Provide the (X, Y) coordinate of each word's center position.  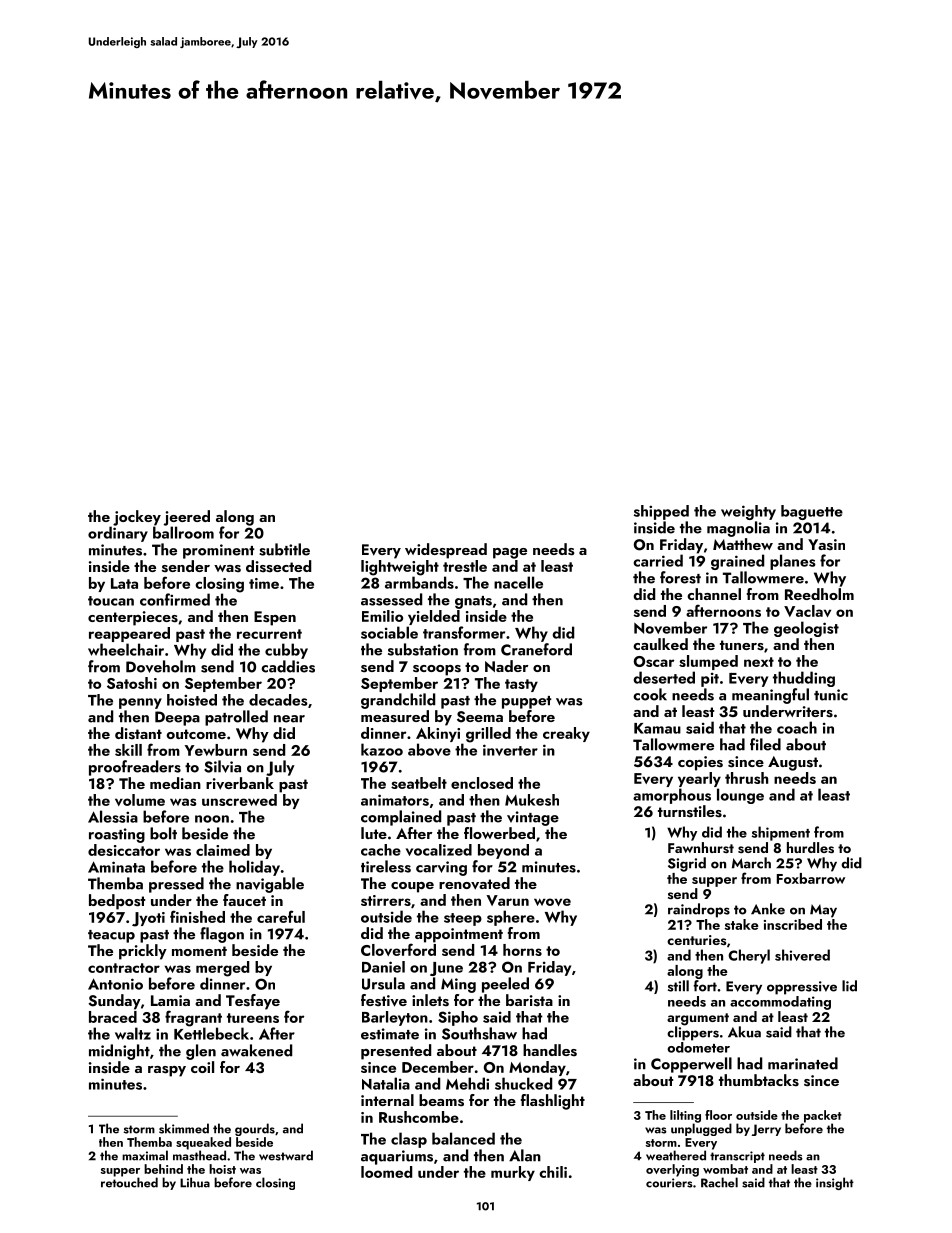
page (510, 553)
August (793, 763)
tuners (742, 645)
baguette (812, 512)
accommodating (780, 1003)
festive (384, 1000)
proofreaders (135, 768)
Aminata (116, 867)
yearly (699, 779)
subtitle (284, 549)
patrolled (236, 718)
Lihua (195, 1182)
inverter (510, 750)
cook (650, 694)
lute (374, 833)
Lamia (170, 1000)
